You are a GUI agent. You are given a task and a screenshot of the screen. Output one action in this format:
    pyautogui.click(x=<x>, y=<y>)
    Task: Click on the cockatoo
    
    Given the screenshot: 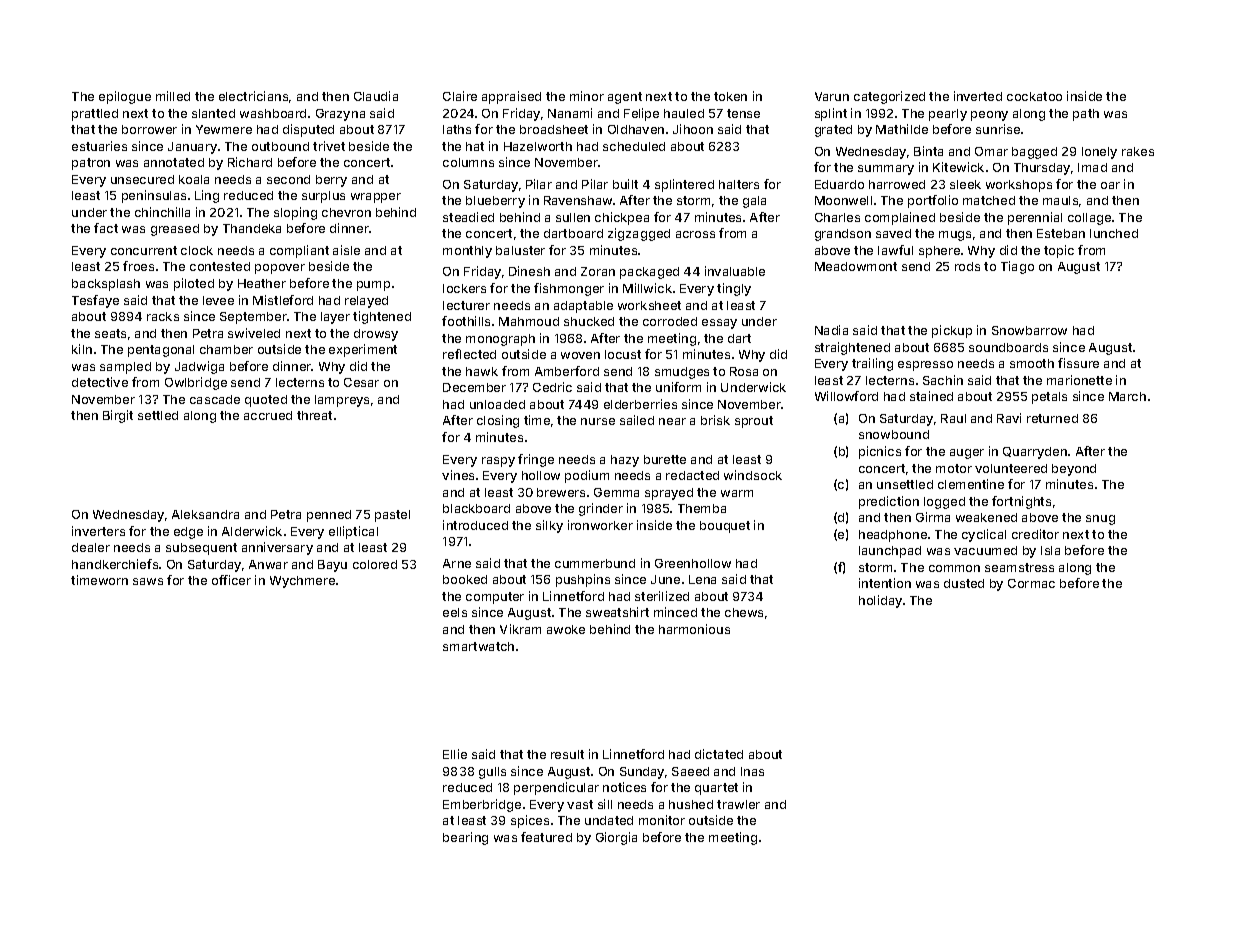 What is the action you would take?
    pyautogui.click(x=1034, y=96)
